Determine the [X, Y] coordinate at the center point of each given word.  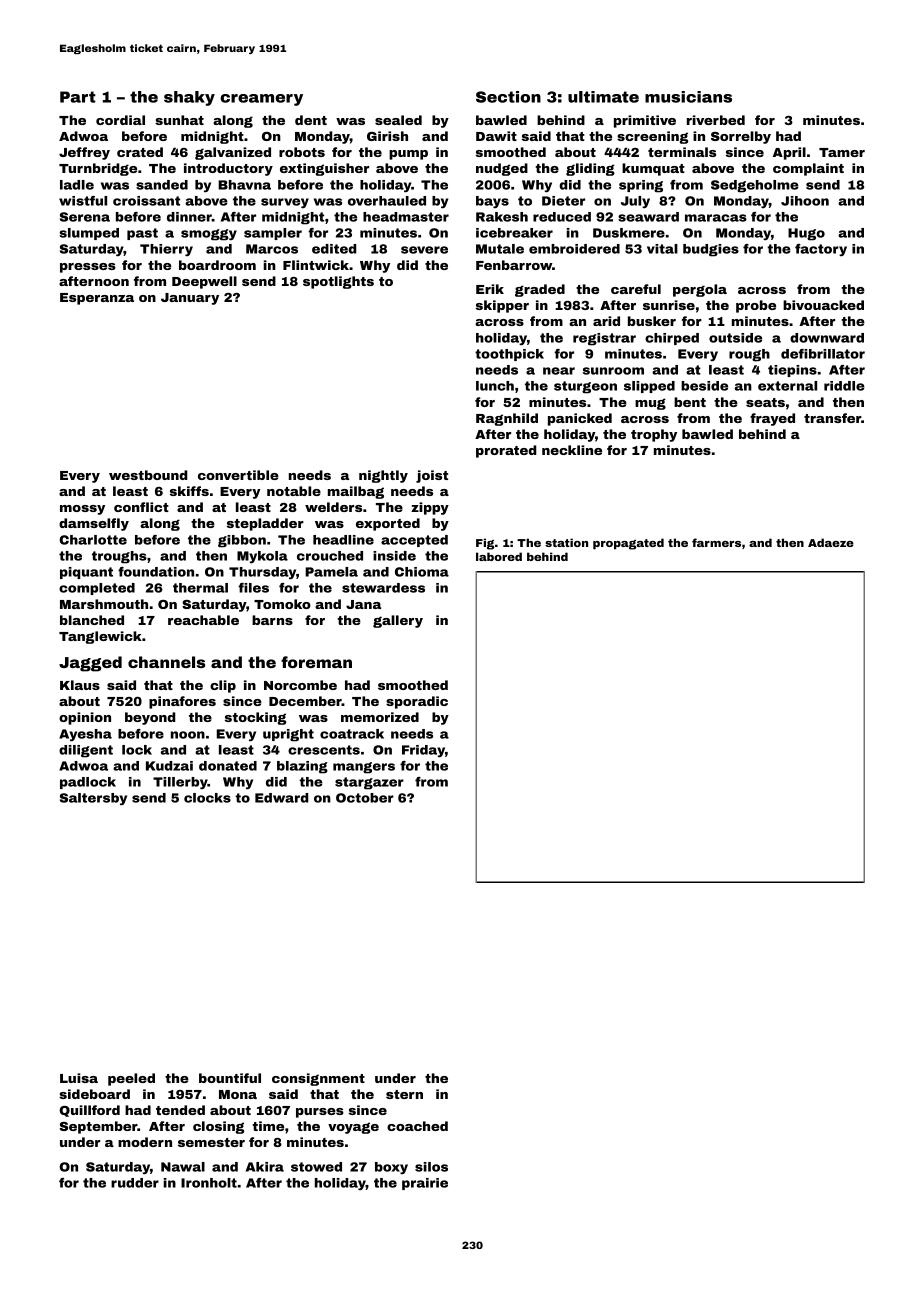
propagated [628, 544]
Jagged [90, 664]
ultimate [603, 97]
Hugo [806, 234]
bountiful [230, 1078]
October [365, 798]
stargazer [369, 783]
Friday [423, 751]
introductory [228, 169]
